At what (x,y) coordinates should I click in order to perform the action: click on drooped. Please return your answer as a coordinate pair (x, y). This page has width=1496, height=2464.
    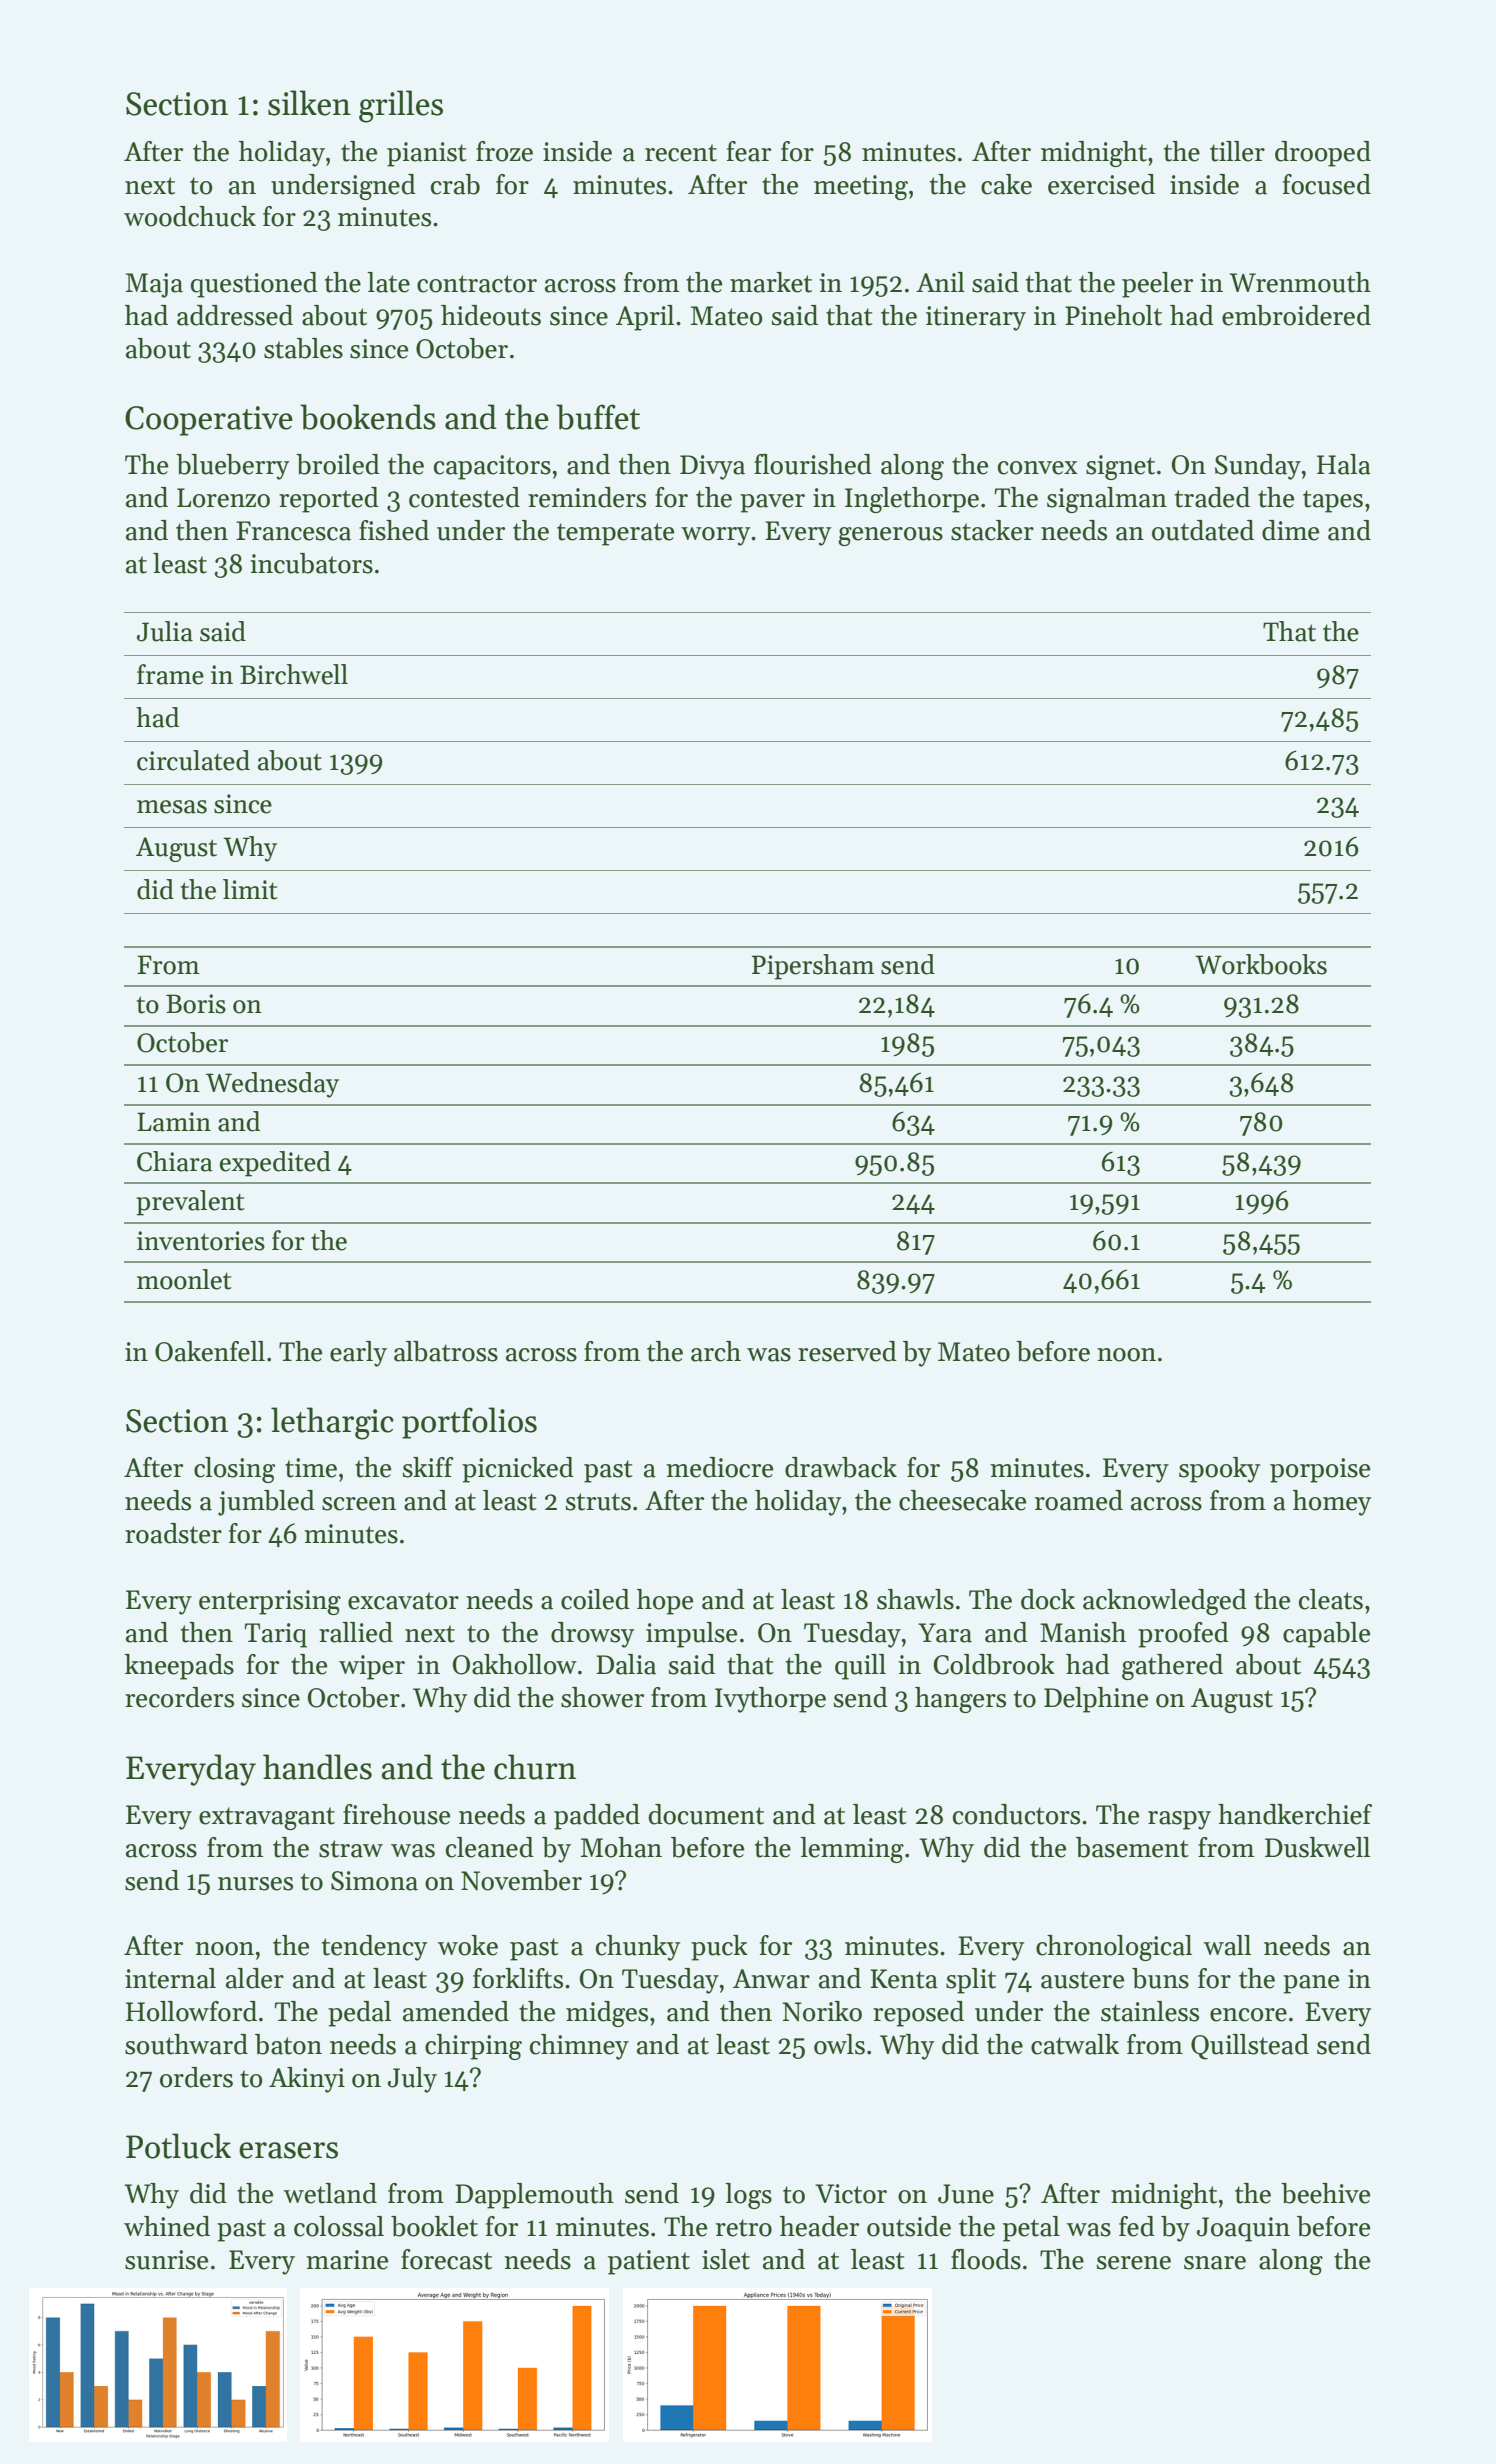
    Looking at the image, I should click on (1323, 154).
